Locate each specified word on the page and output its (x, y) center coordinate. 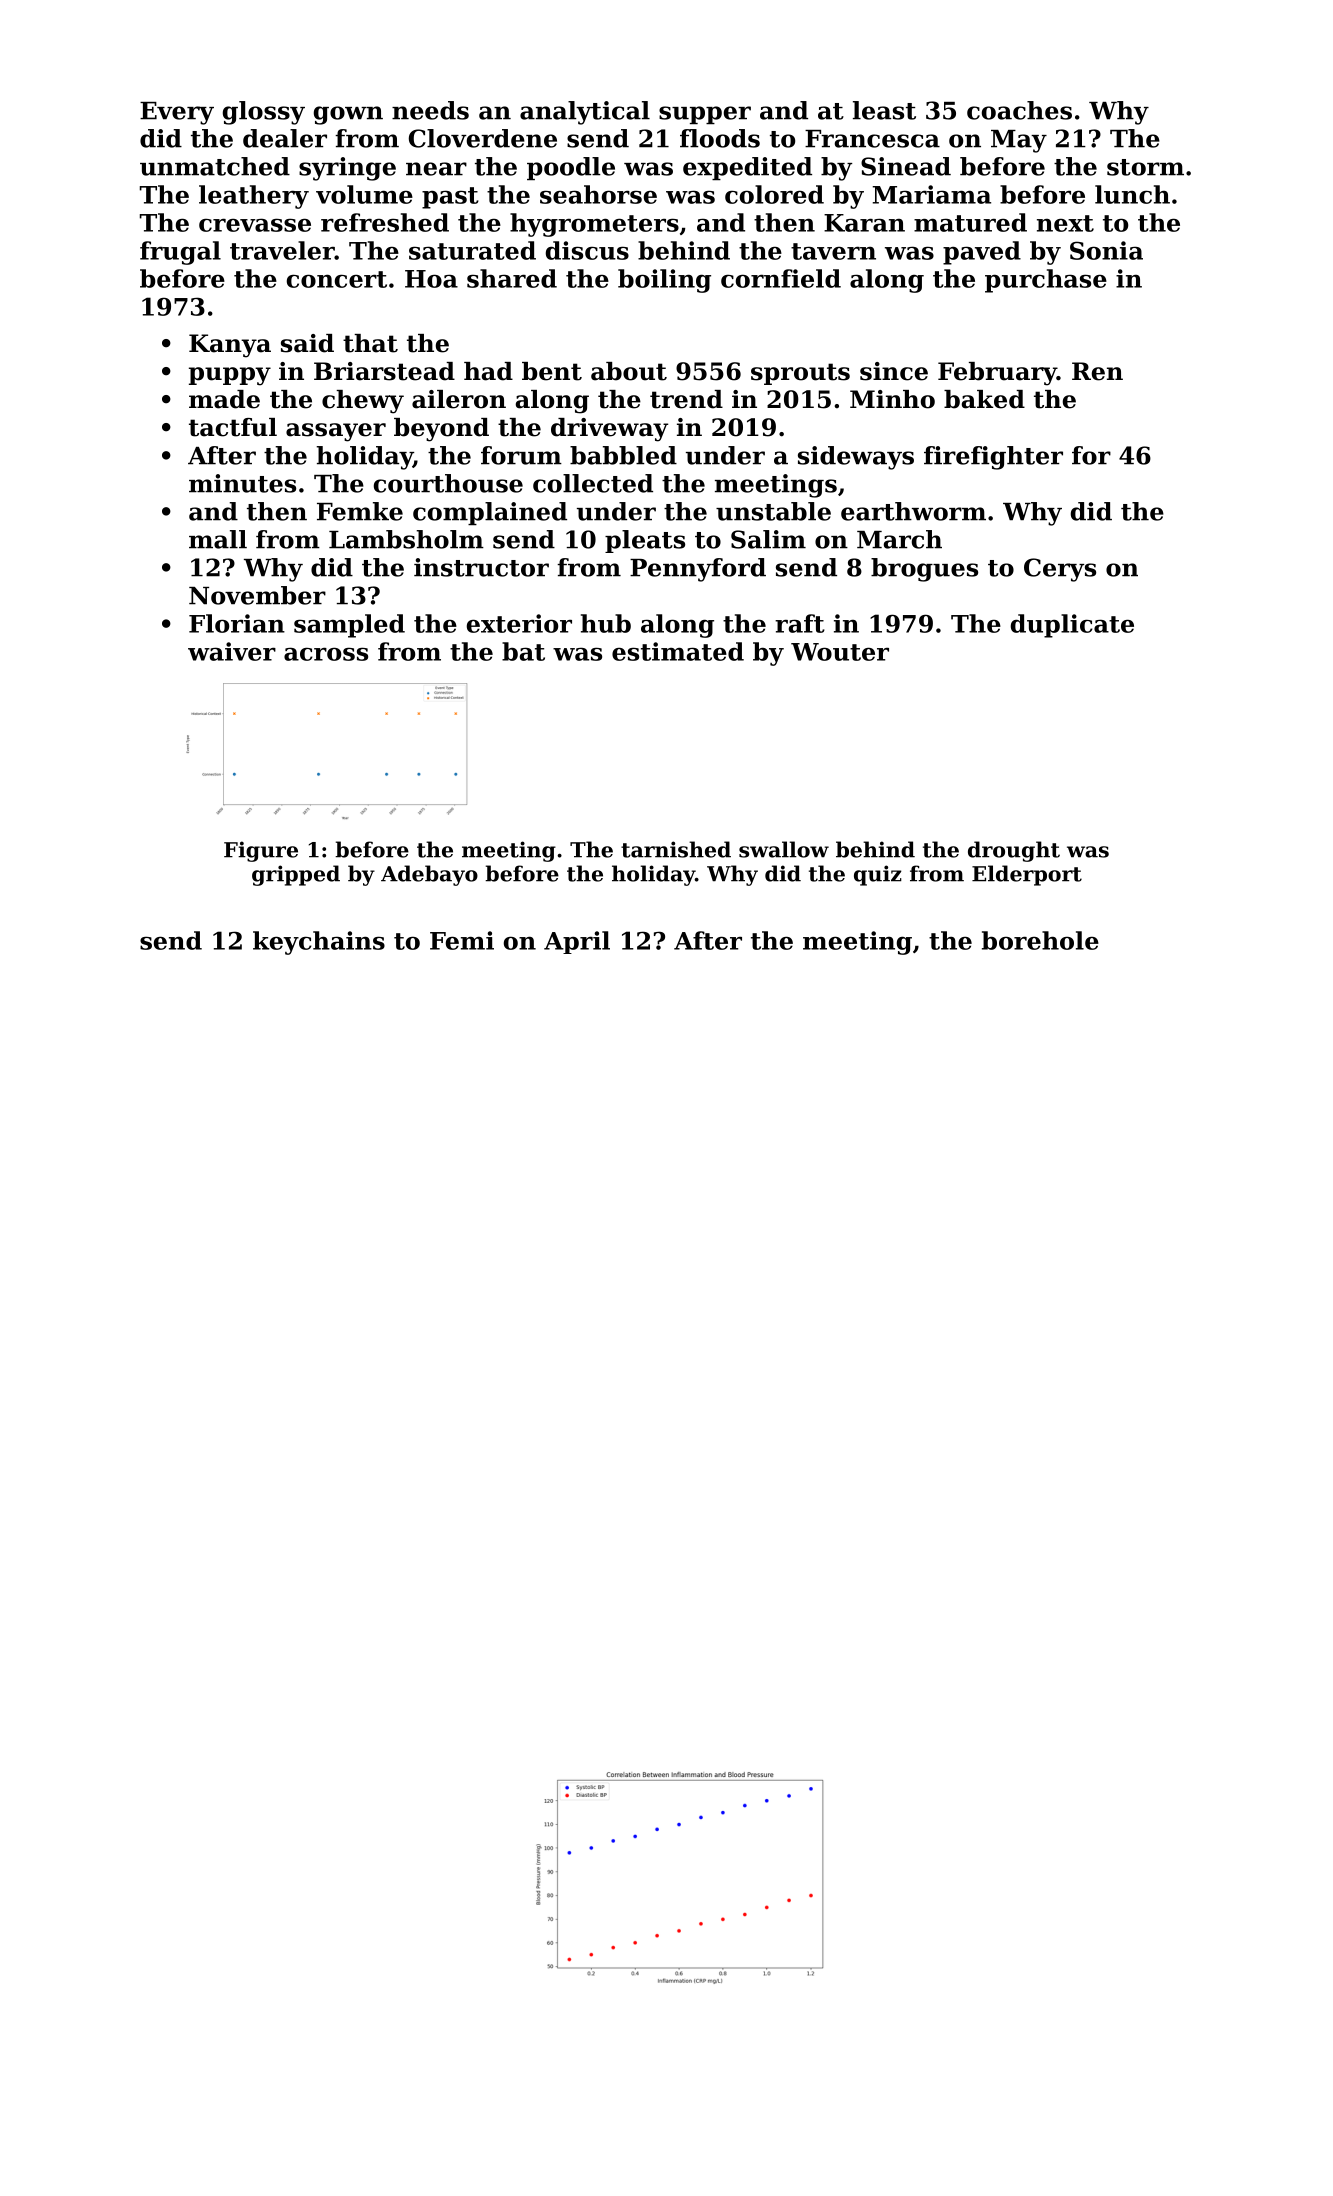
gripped (296, 875)
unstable (773, 511)
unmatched (215, 166)
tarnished (676, 849)
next (1065, 223)
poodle (571, 168)
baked (984, 399)
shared (512, 278)
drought (1014, 851)
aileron (459, 399)
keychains (319, 943)
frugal (180, 253)
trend (686, 399)
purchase (1046, 281)
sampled (349, 626)
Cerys (1060, 570)
